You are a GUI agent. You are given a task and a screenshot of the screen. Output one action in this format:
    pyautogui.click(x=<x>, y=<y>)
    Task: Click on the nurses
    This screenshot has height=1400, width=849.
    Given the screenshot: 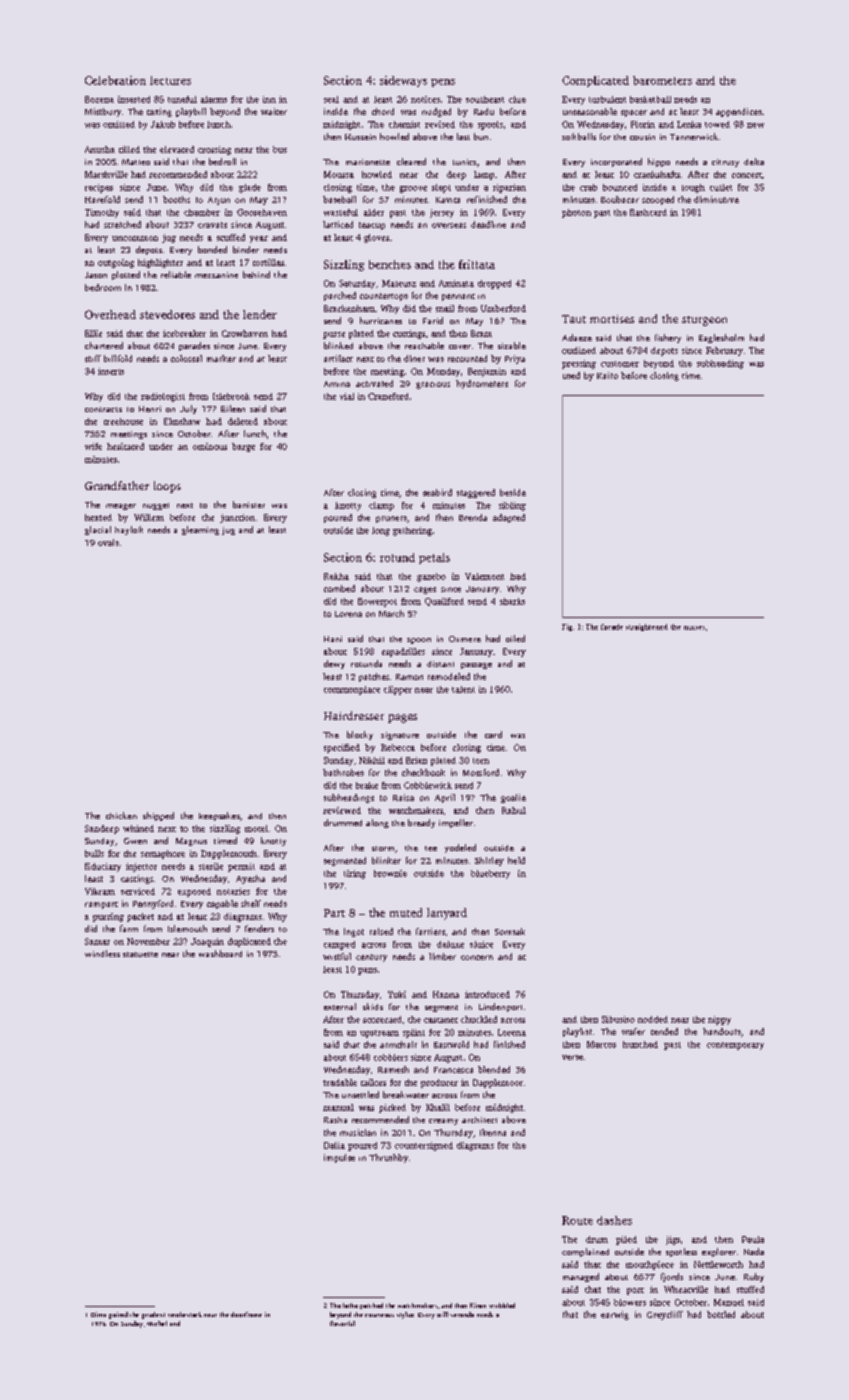 What is the action you would take?
    pyautogui.click(x=694, y=628)
